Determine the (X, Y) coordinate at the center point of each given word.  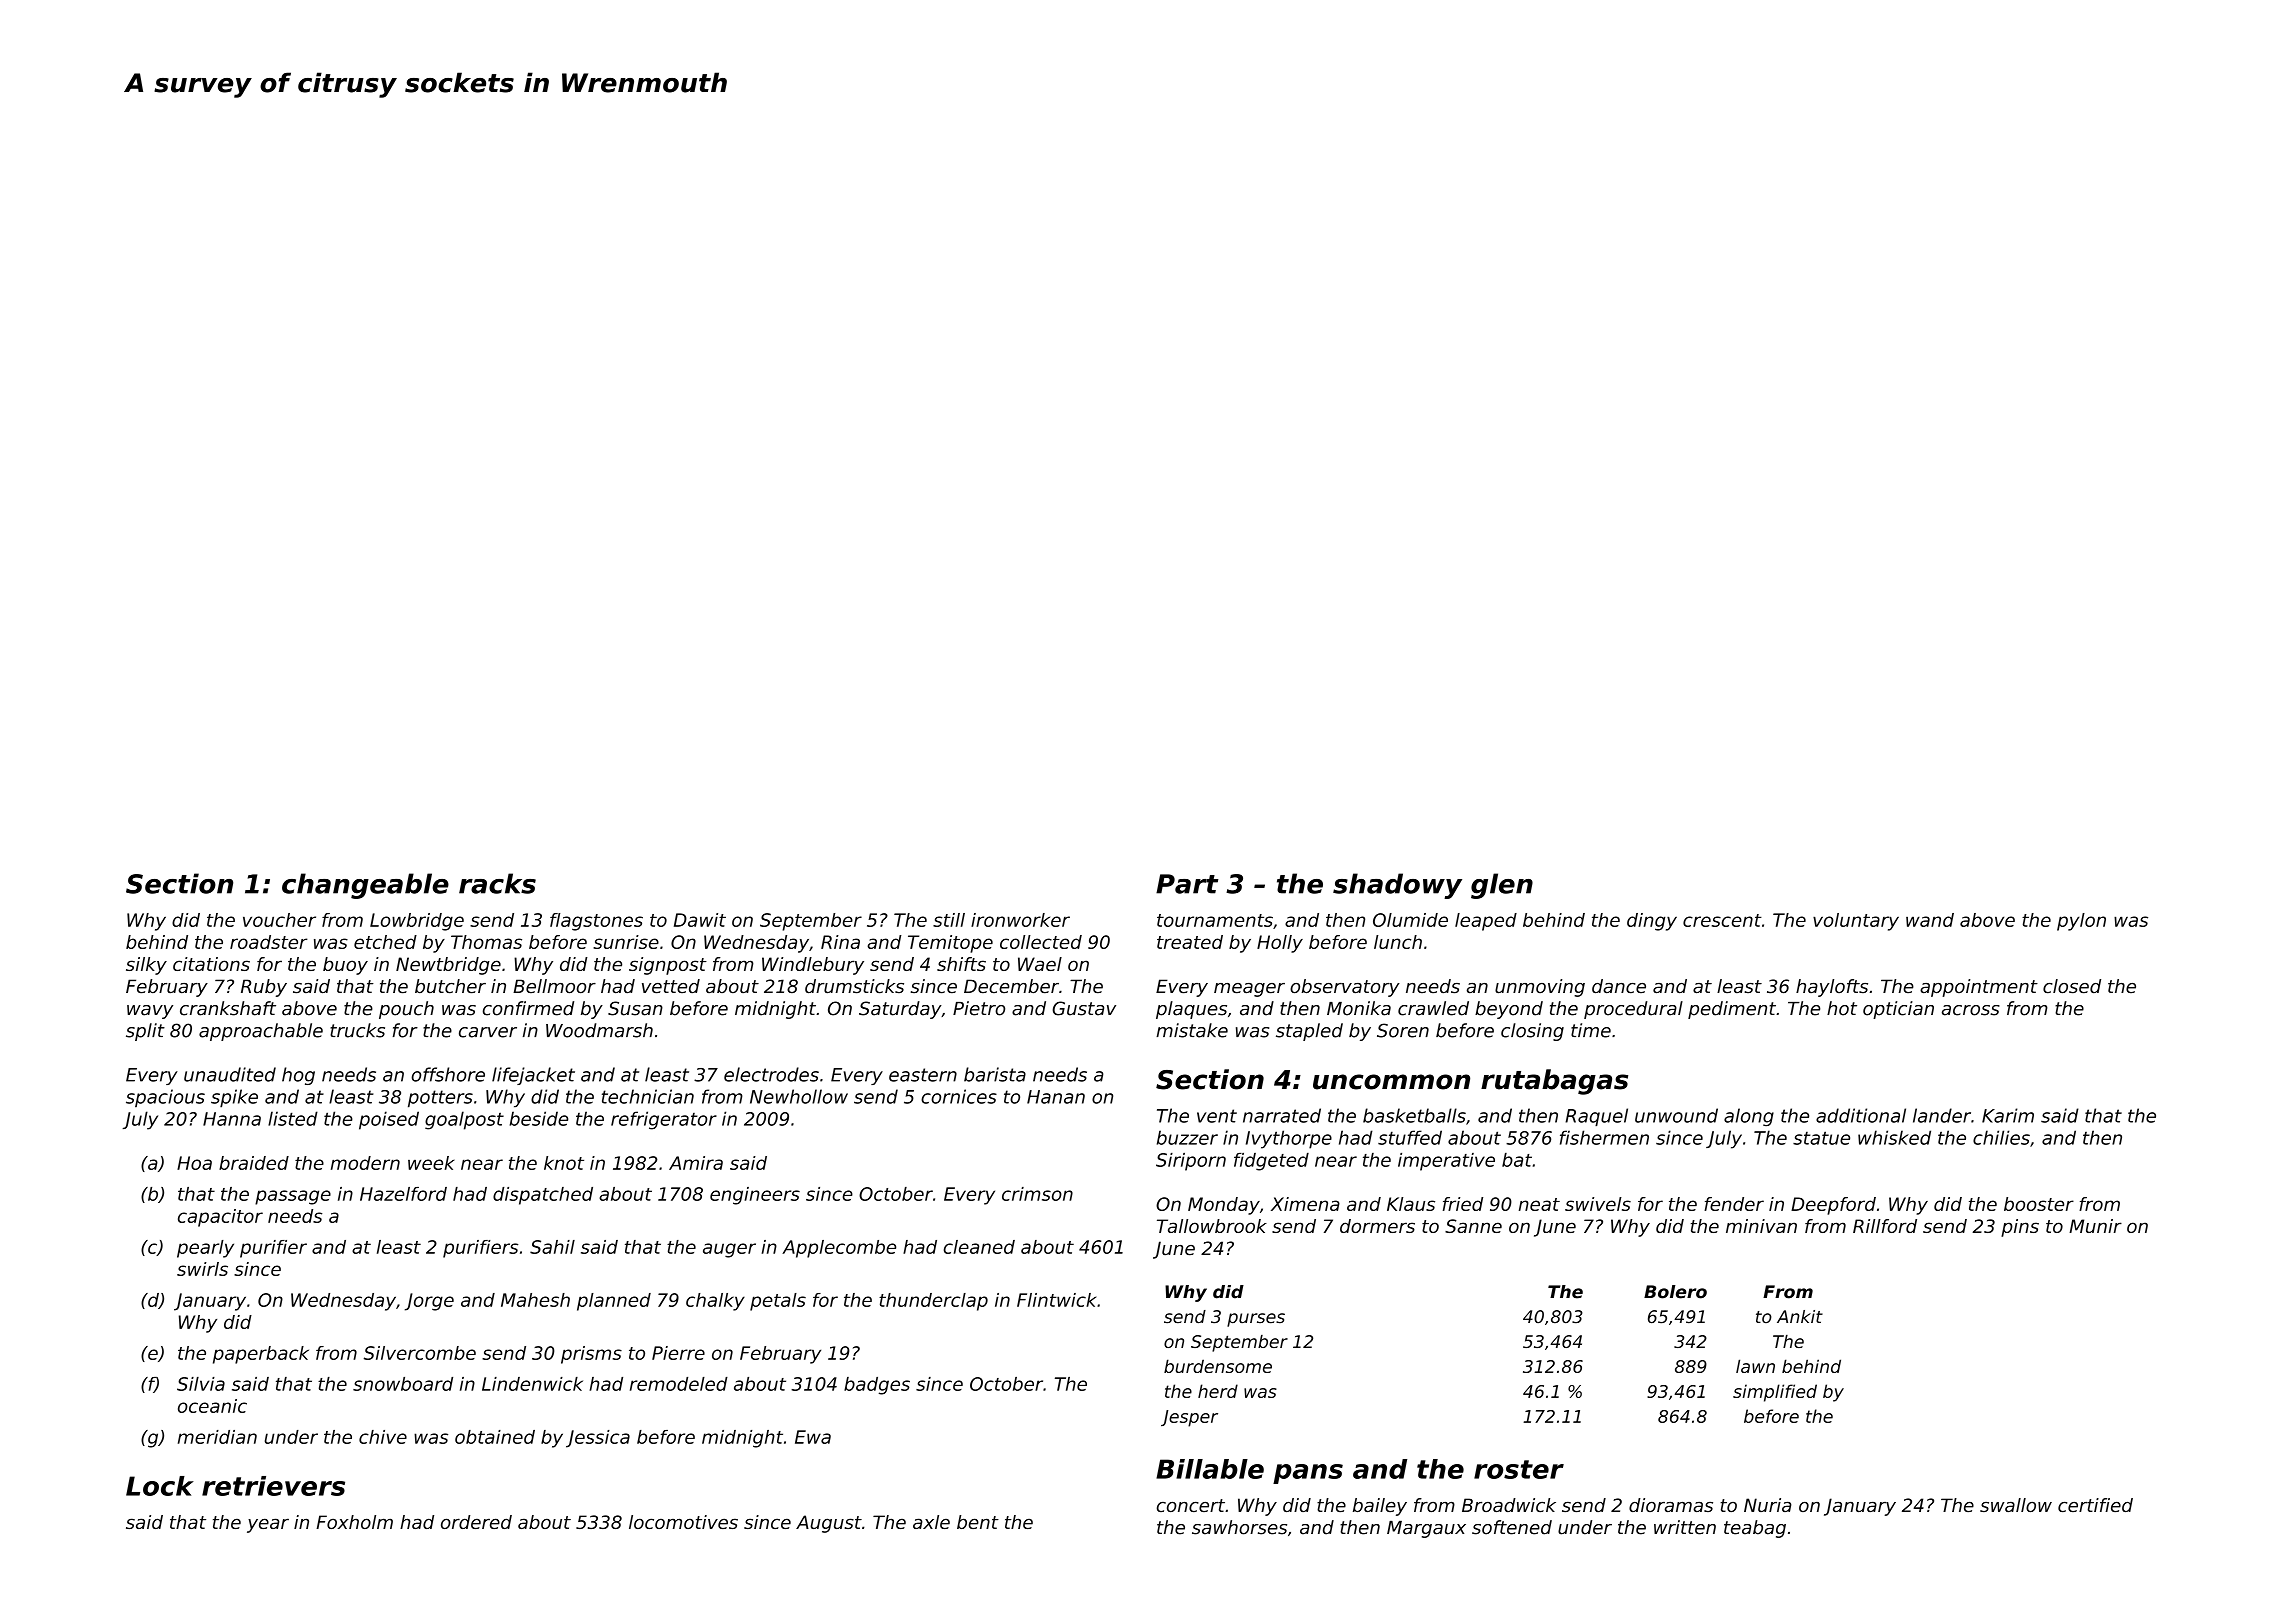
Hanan (1056, 1097)
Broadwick (1509, 1505)
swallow (2016, 1505)
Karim (2008, 1115)
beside (539, 1118)
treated (1190, 942)
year (268, 1525)
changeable (365, 886)
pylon (2081, 922)
